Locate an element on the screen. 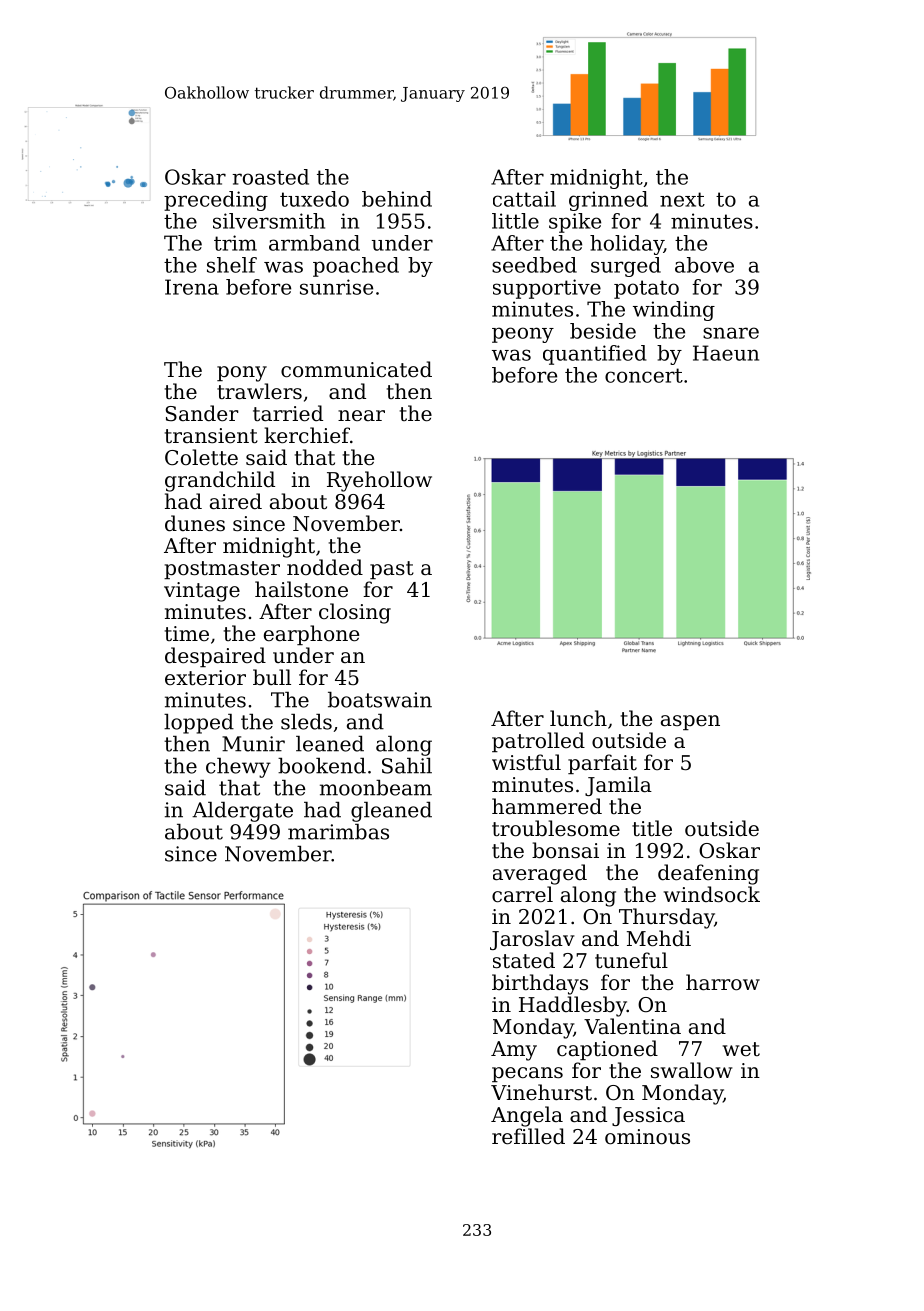 The width and height of the screenshot is (924, 1311). nodded is located at coordinates (325, 567).
